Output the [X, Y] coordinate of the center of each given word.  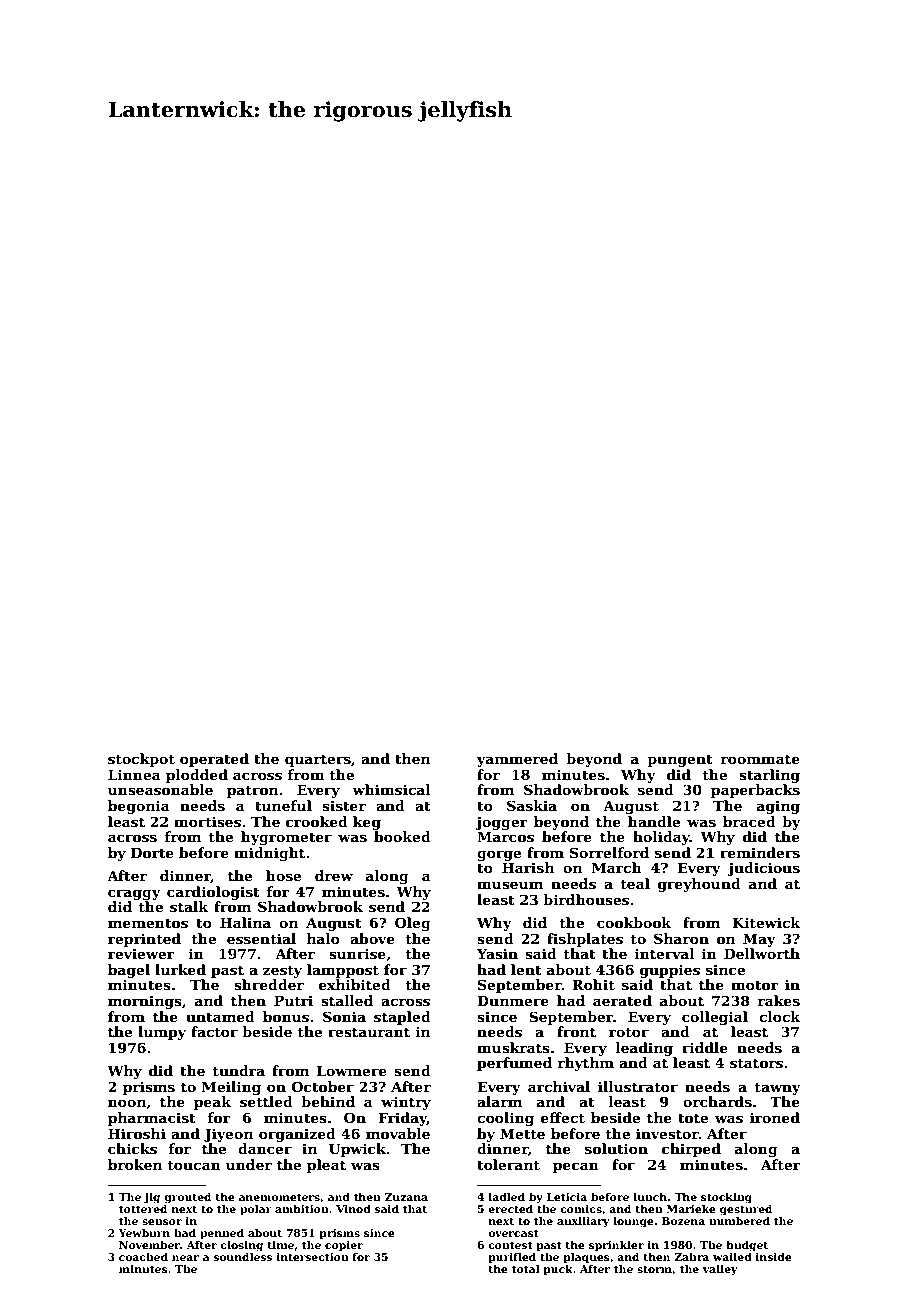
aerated [622, 1000]
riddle [705, 1047]
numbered [739, 1221]
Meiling [231, 1088]
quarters [318, 760]
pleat [326, 1166]
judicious [764, 869]
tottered [143, 1209]
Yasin [497, 953]
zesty [282, 971]
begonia [139, 807]
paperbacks [755, 791]
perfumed [514, 1064]
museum [510, 885]
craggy [134, 894]
